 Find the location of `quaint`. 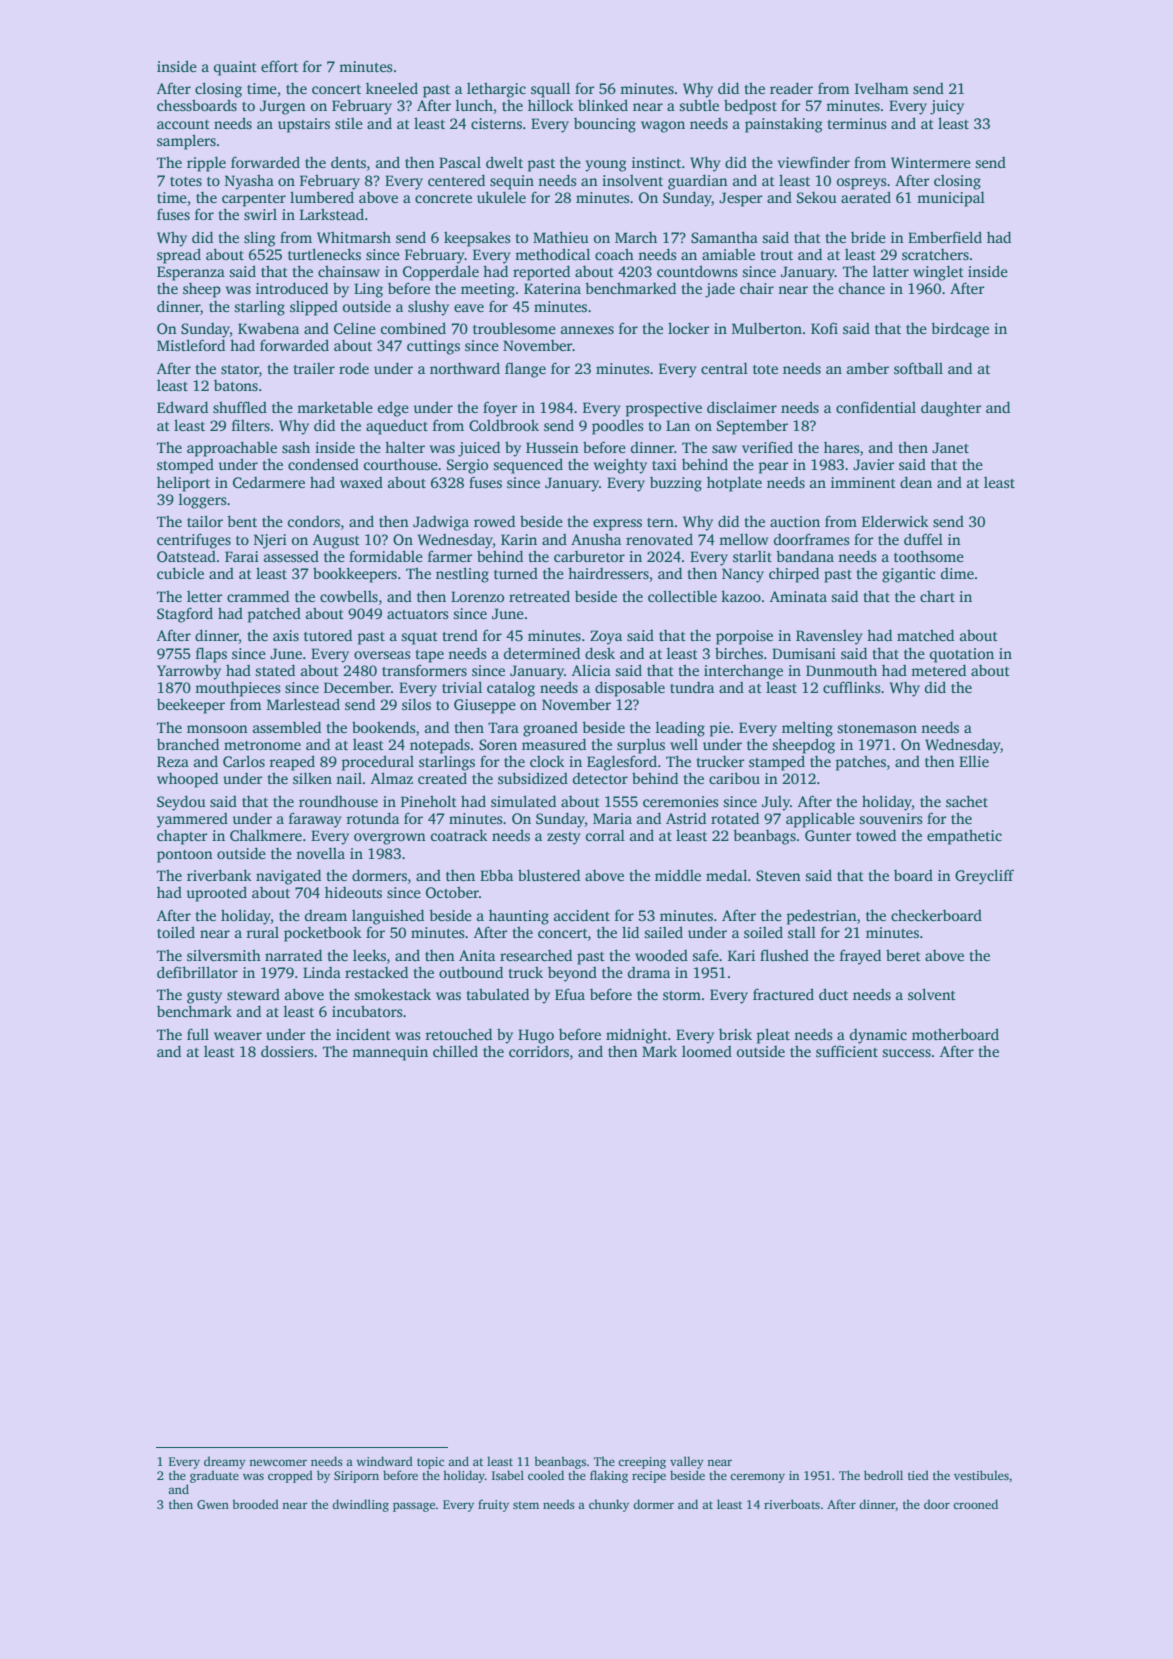

quaint is located at coordinates (235, 68).
